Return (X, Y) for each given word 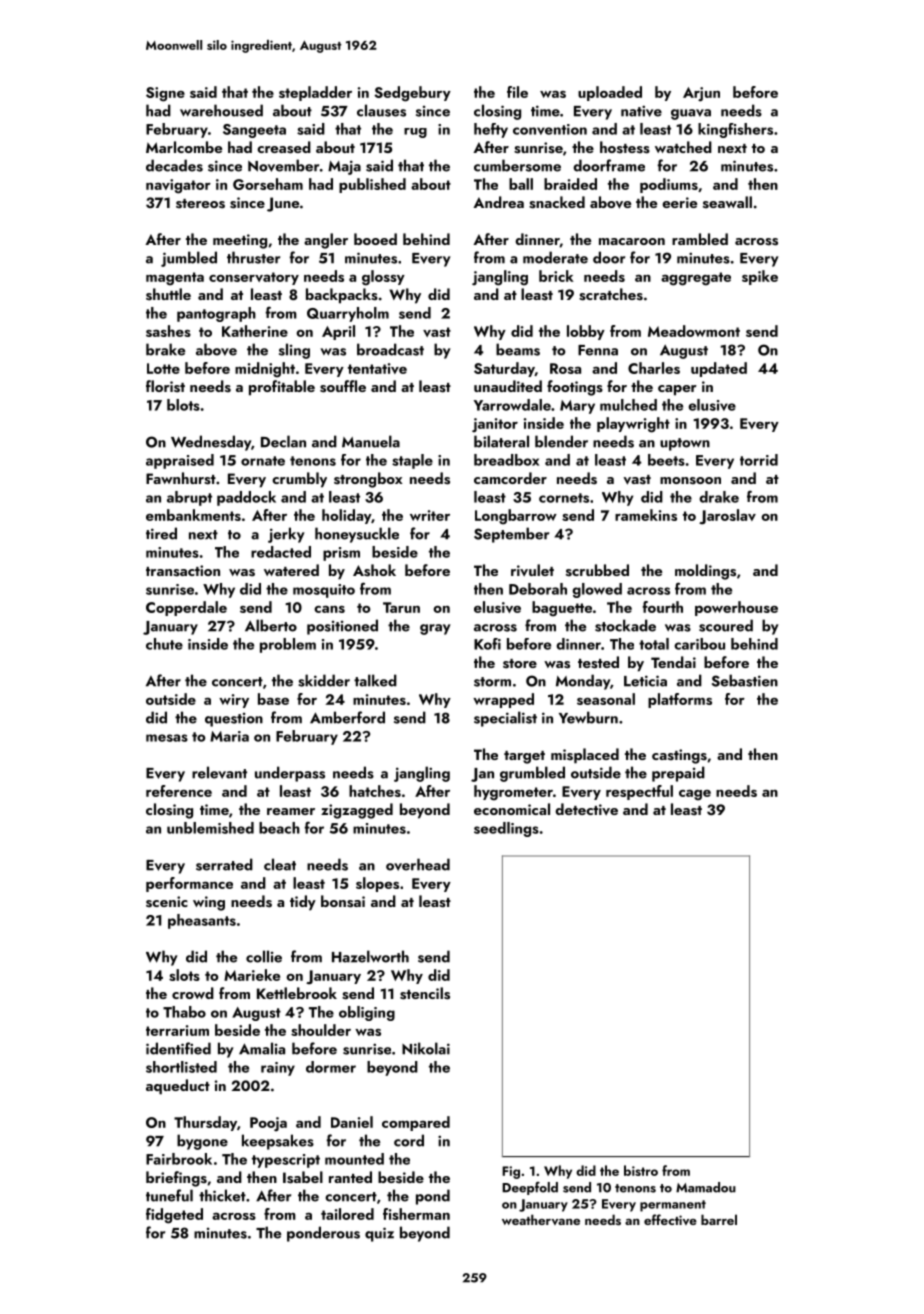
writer (430, 515)
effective (670, 1219)
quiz (379, 1234)
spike (760, 277)
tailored (347, 1214)
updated (719, 369)
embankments (193, 515)
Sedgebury (412, 94)
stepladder (315, 93)
